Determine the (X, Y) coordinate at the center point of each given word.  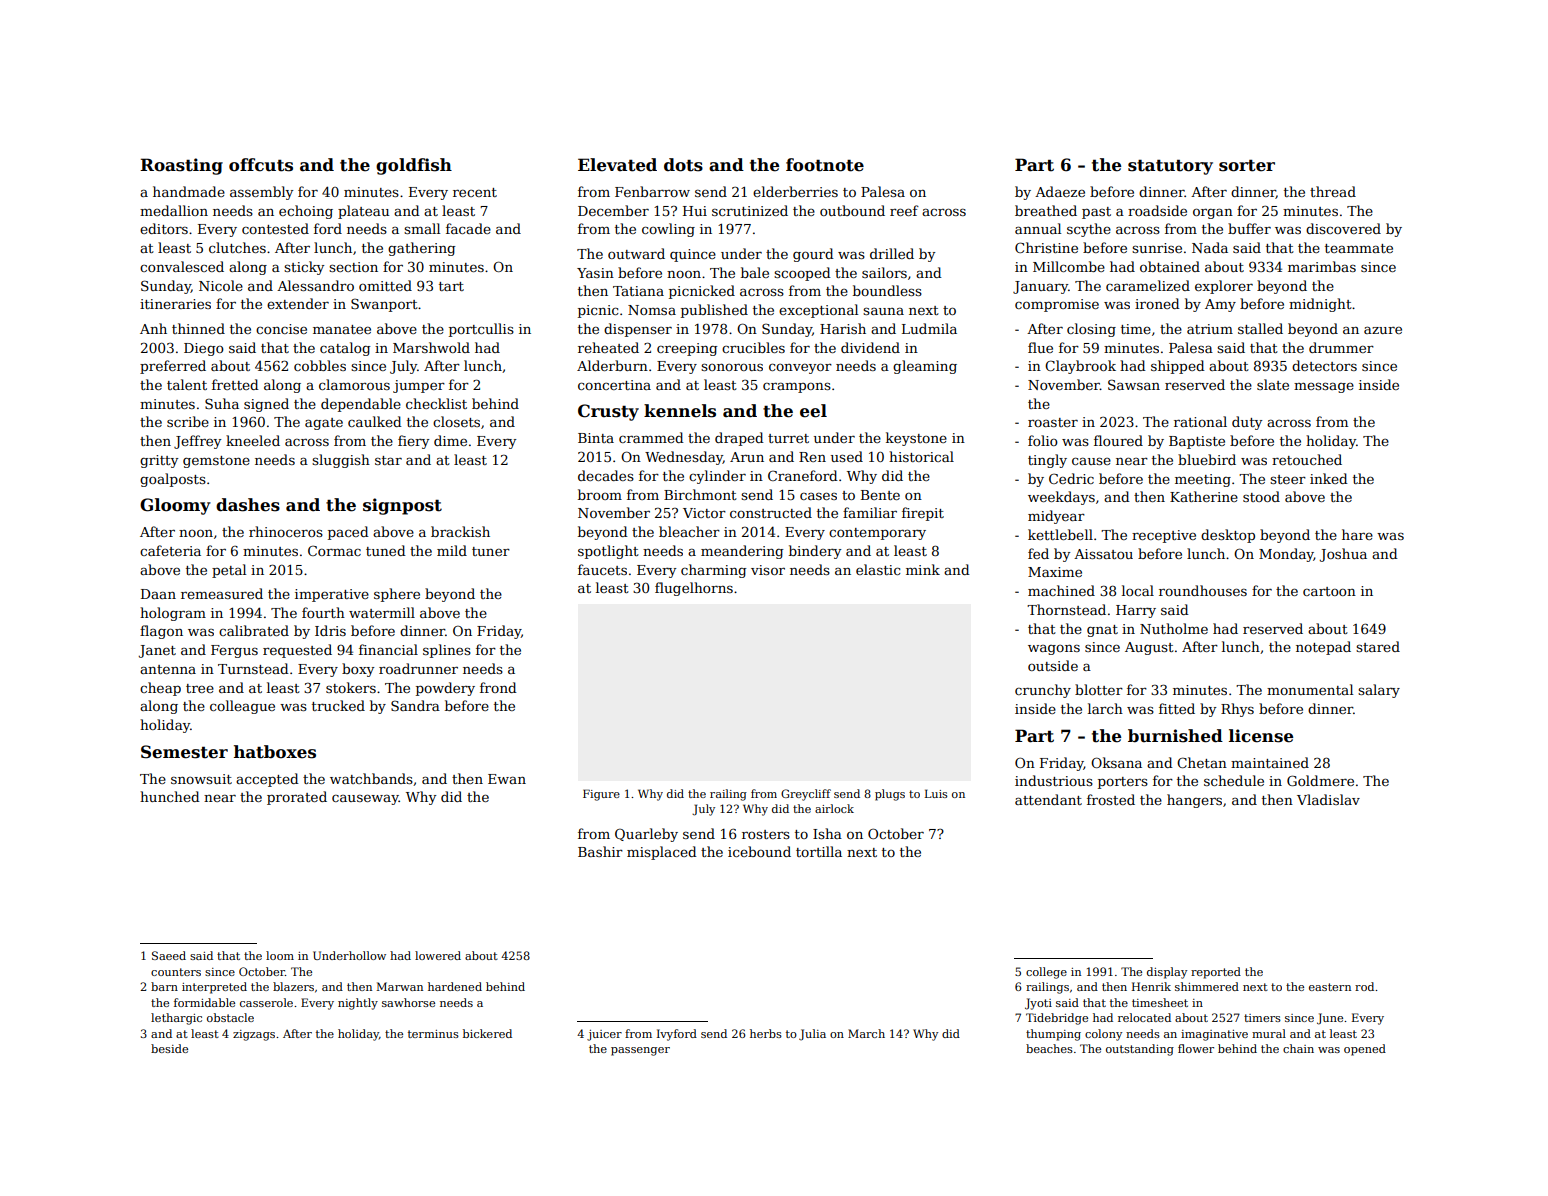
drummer (1341, 347)
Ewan (507, 779)
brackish (460, 531)
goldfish (414, 166)
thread (1333, 191)
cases (818, 496)
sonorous (732, 367)
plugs (890, 795)
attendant (1048, 799)
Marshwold (431, 347)
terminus (433, 1034)
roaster (1053, 422)
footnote (825, 165)
